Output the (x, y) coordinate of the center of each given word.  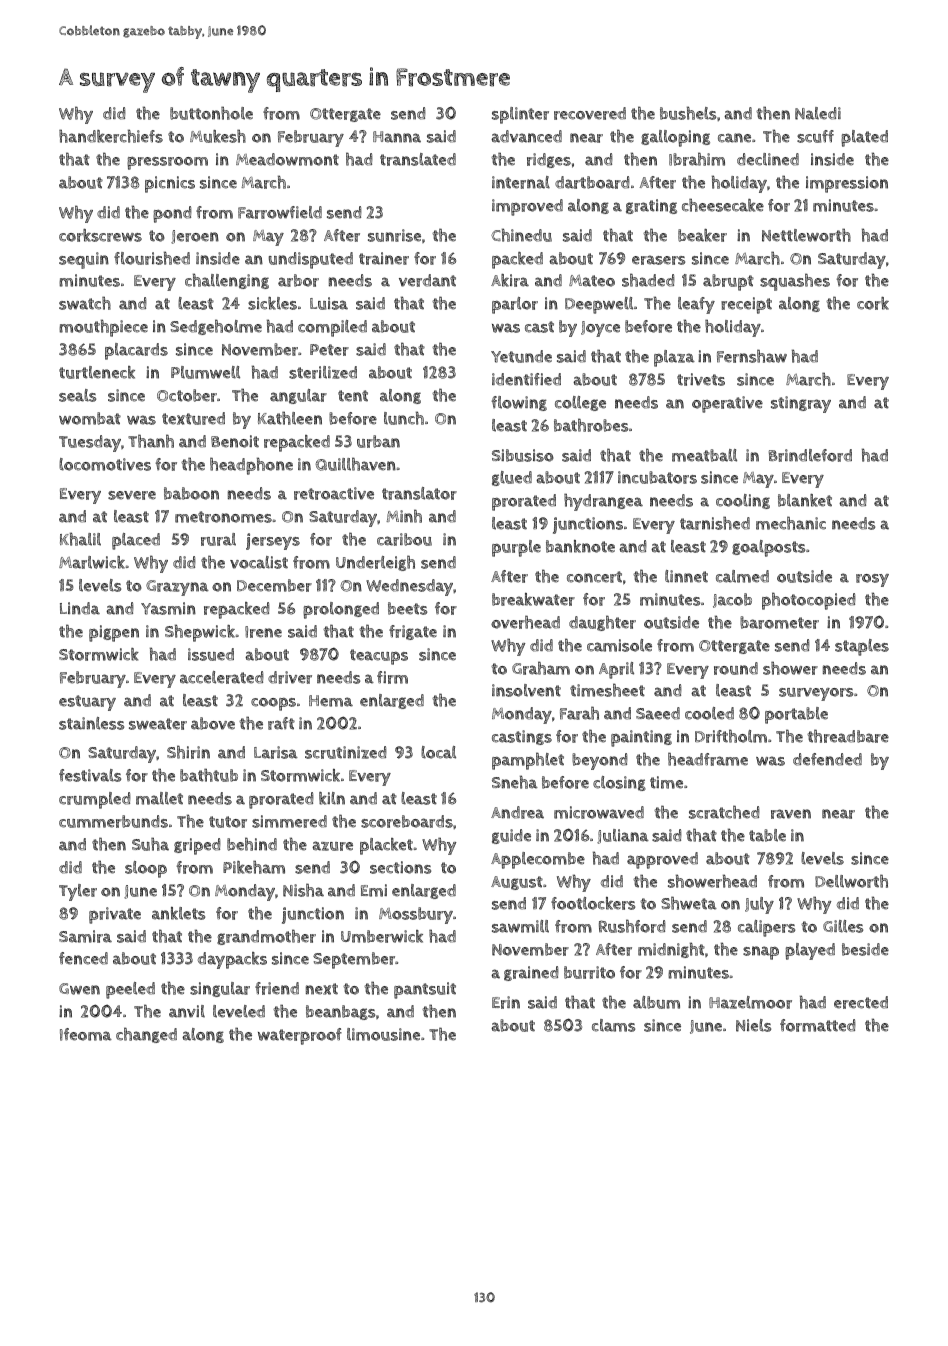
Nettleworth (806, 235)
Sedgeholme (216, 327)
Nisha (303, 890)
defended (827, 759)
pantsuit (425, 990)
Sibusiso (523, 455)
